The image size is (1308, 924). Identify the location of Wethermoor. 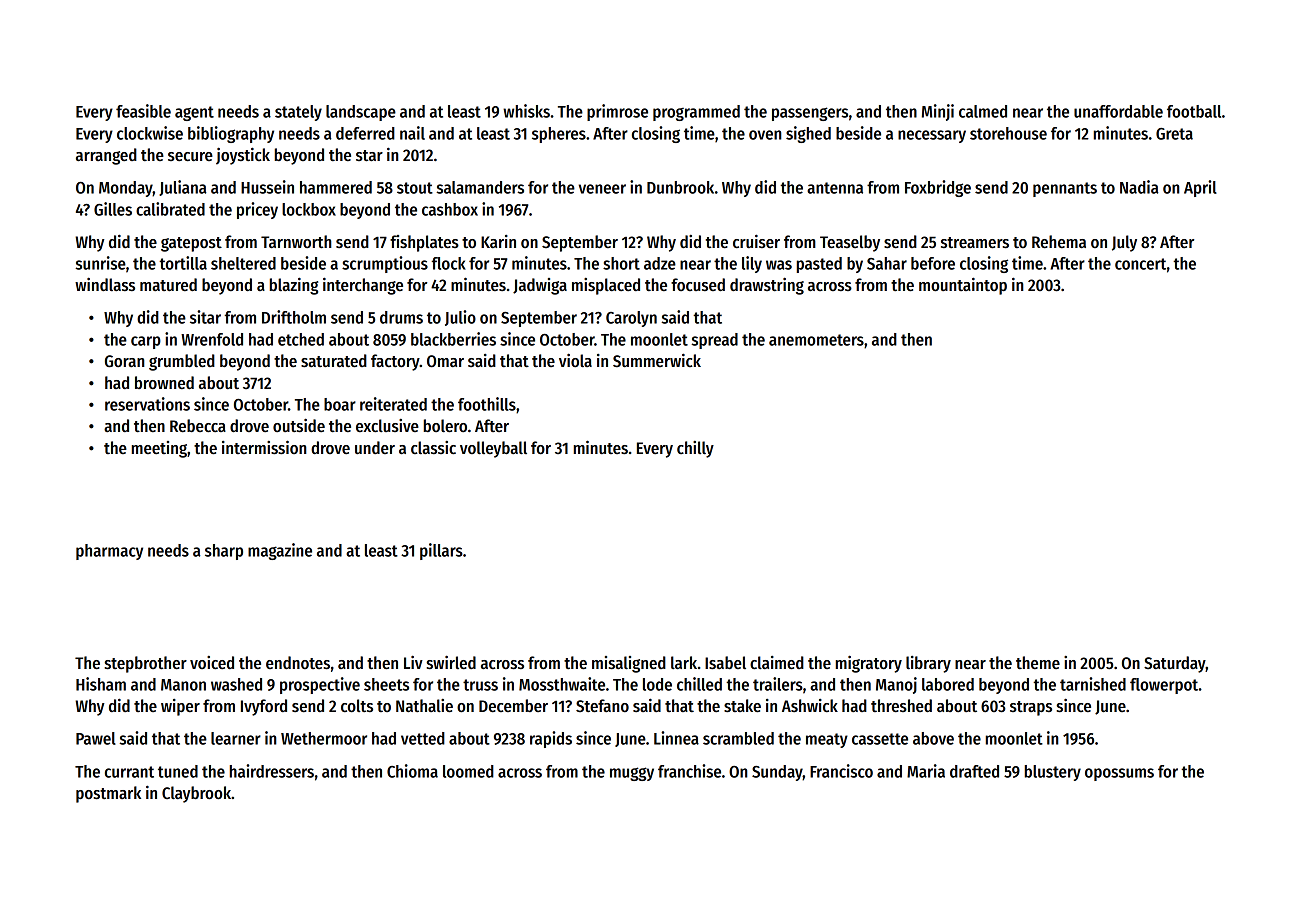
(324, 738).
